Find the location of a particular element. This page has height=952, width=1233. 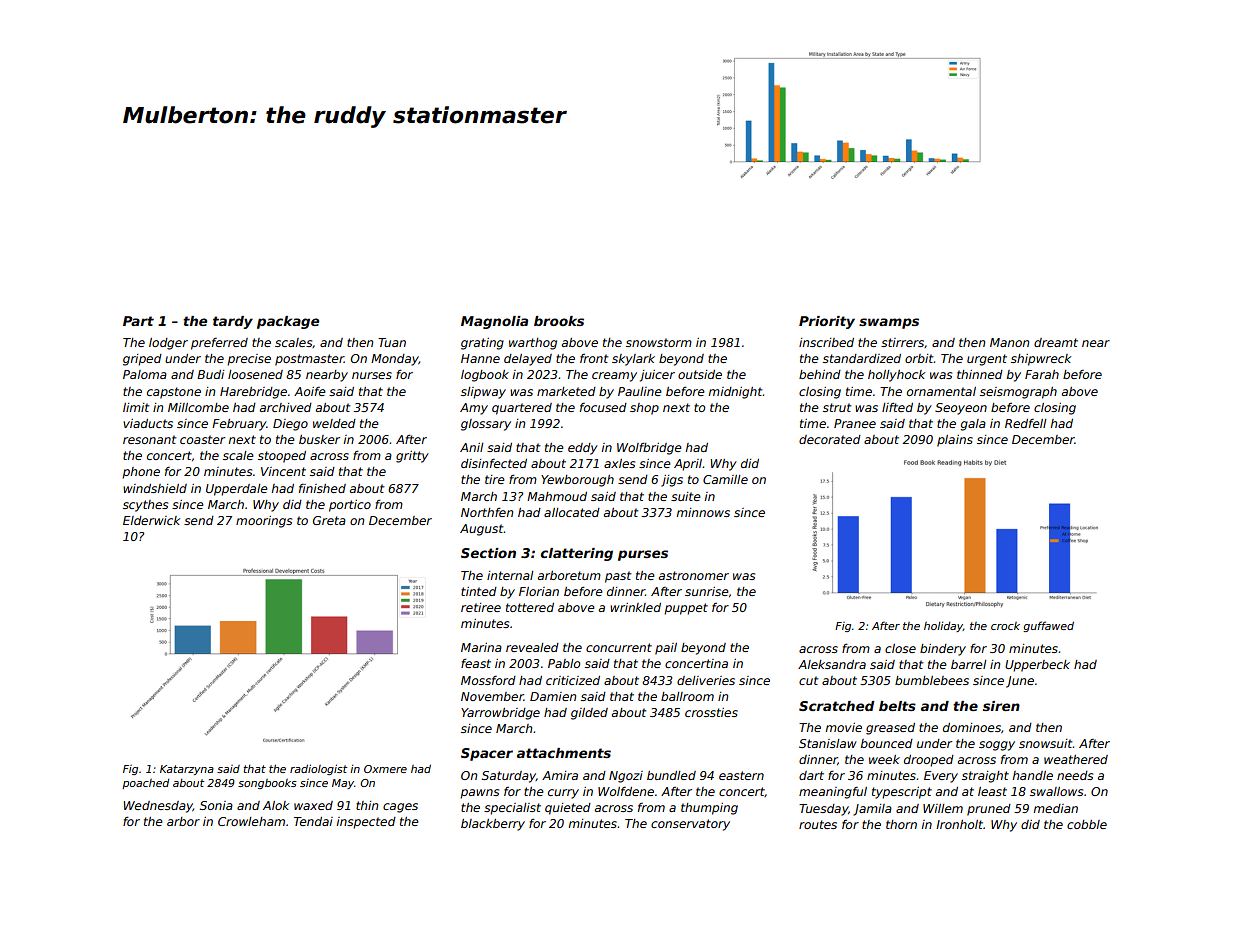

pail is located at coordinates (666, 649).
